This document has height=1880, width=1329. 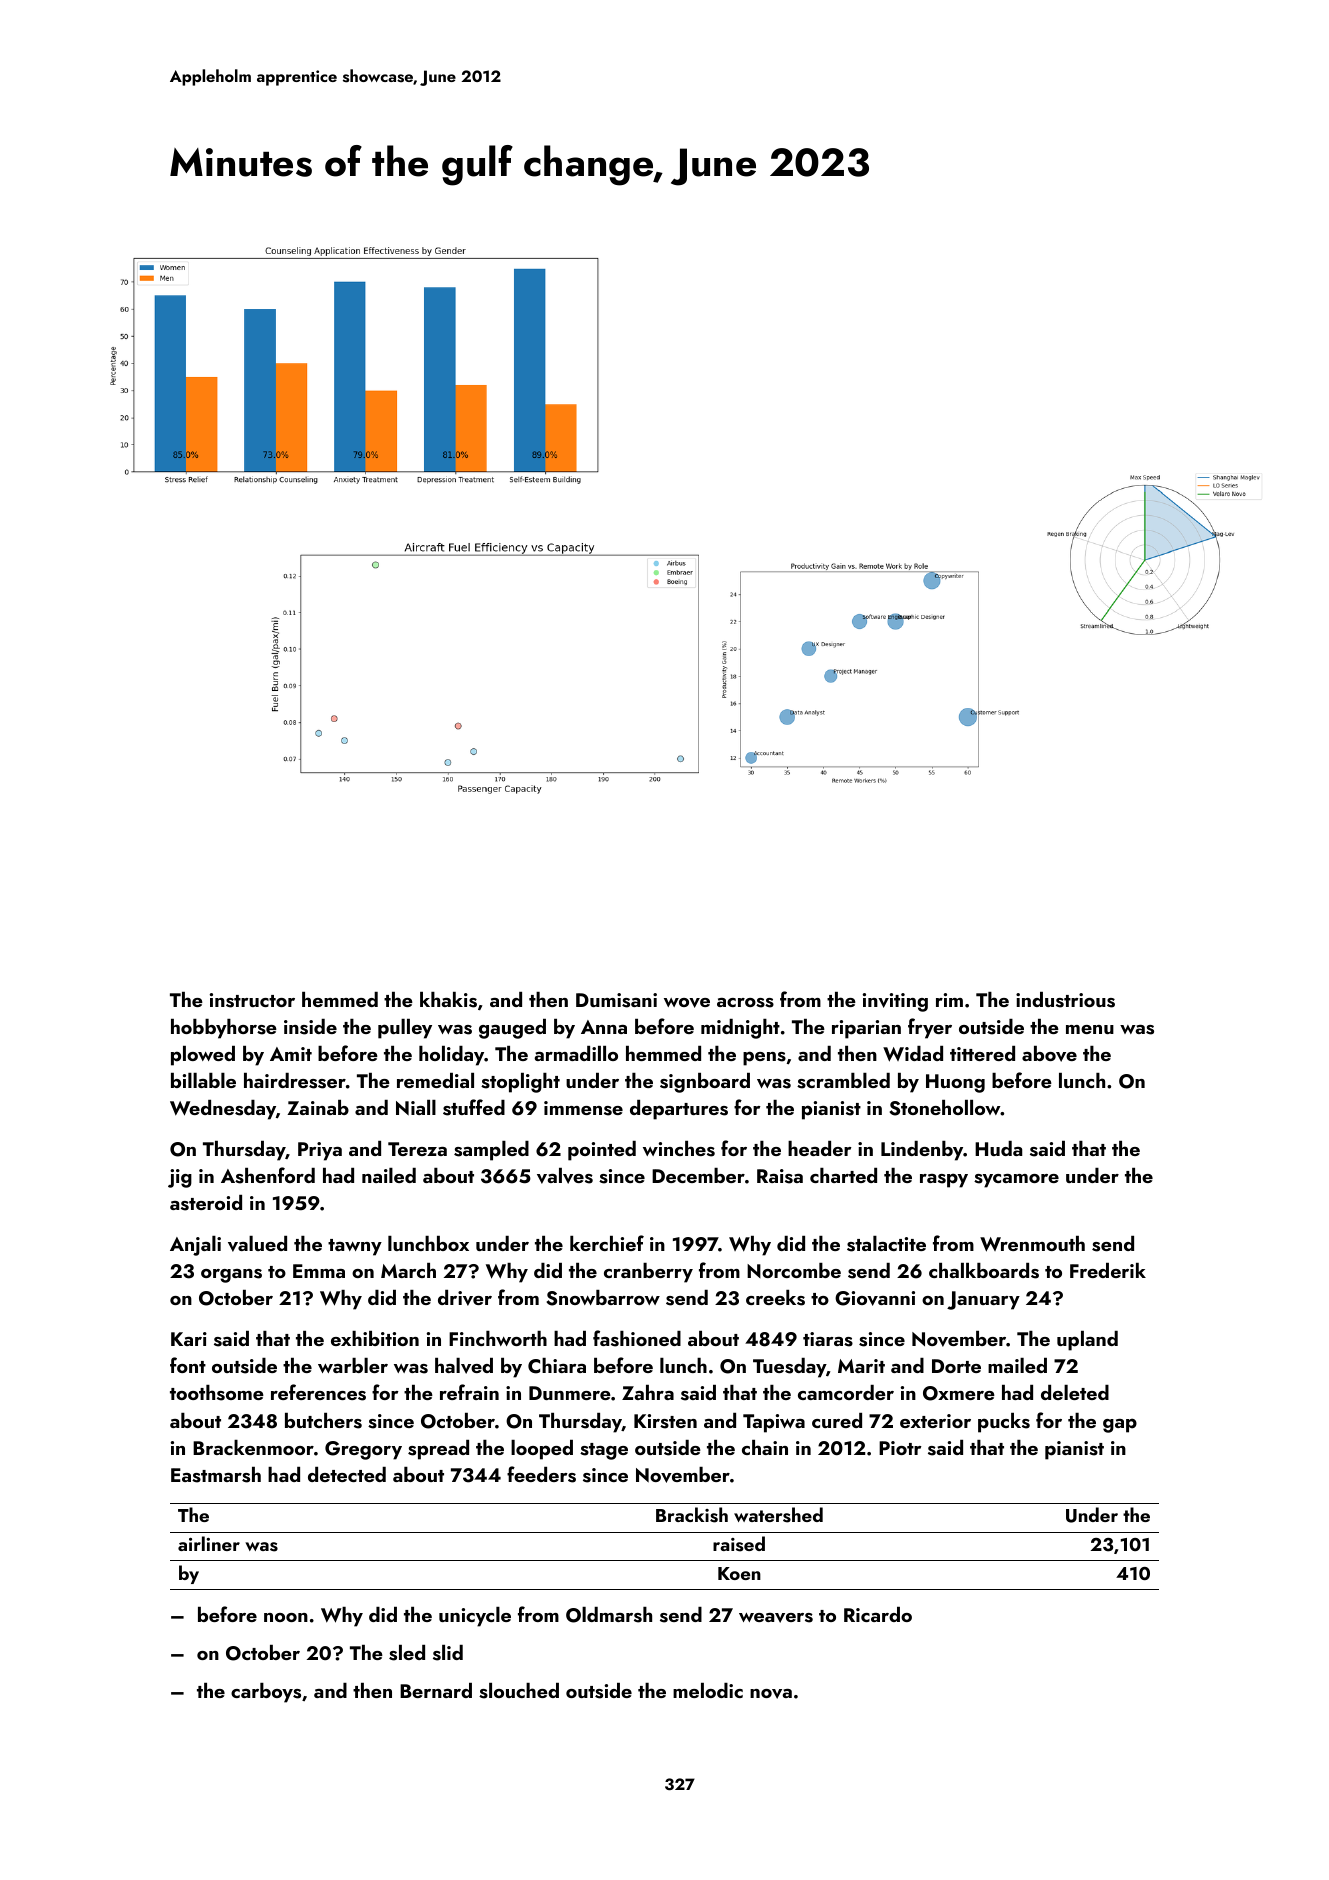 What do you see at coordinates (475, 1617) in the document?
I see `unicycle` at bounding box center [475, 1617].
